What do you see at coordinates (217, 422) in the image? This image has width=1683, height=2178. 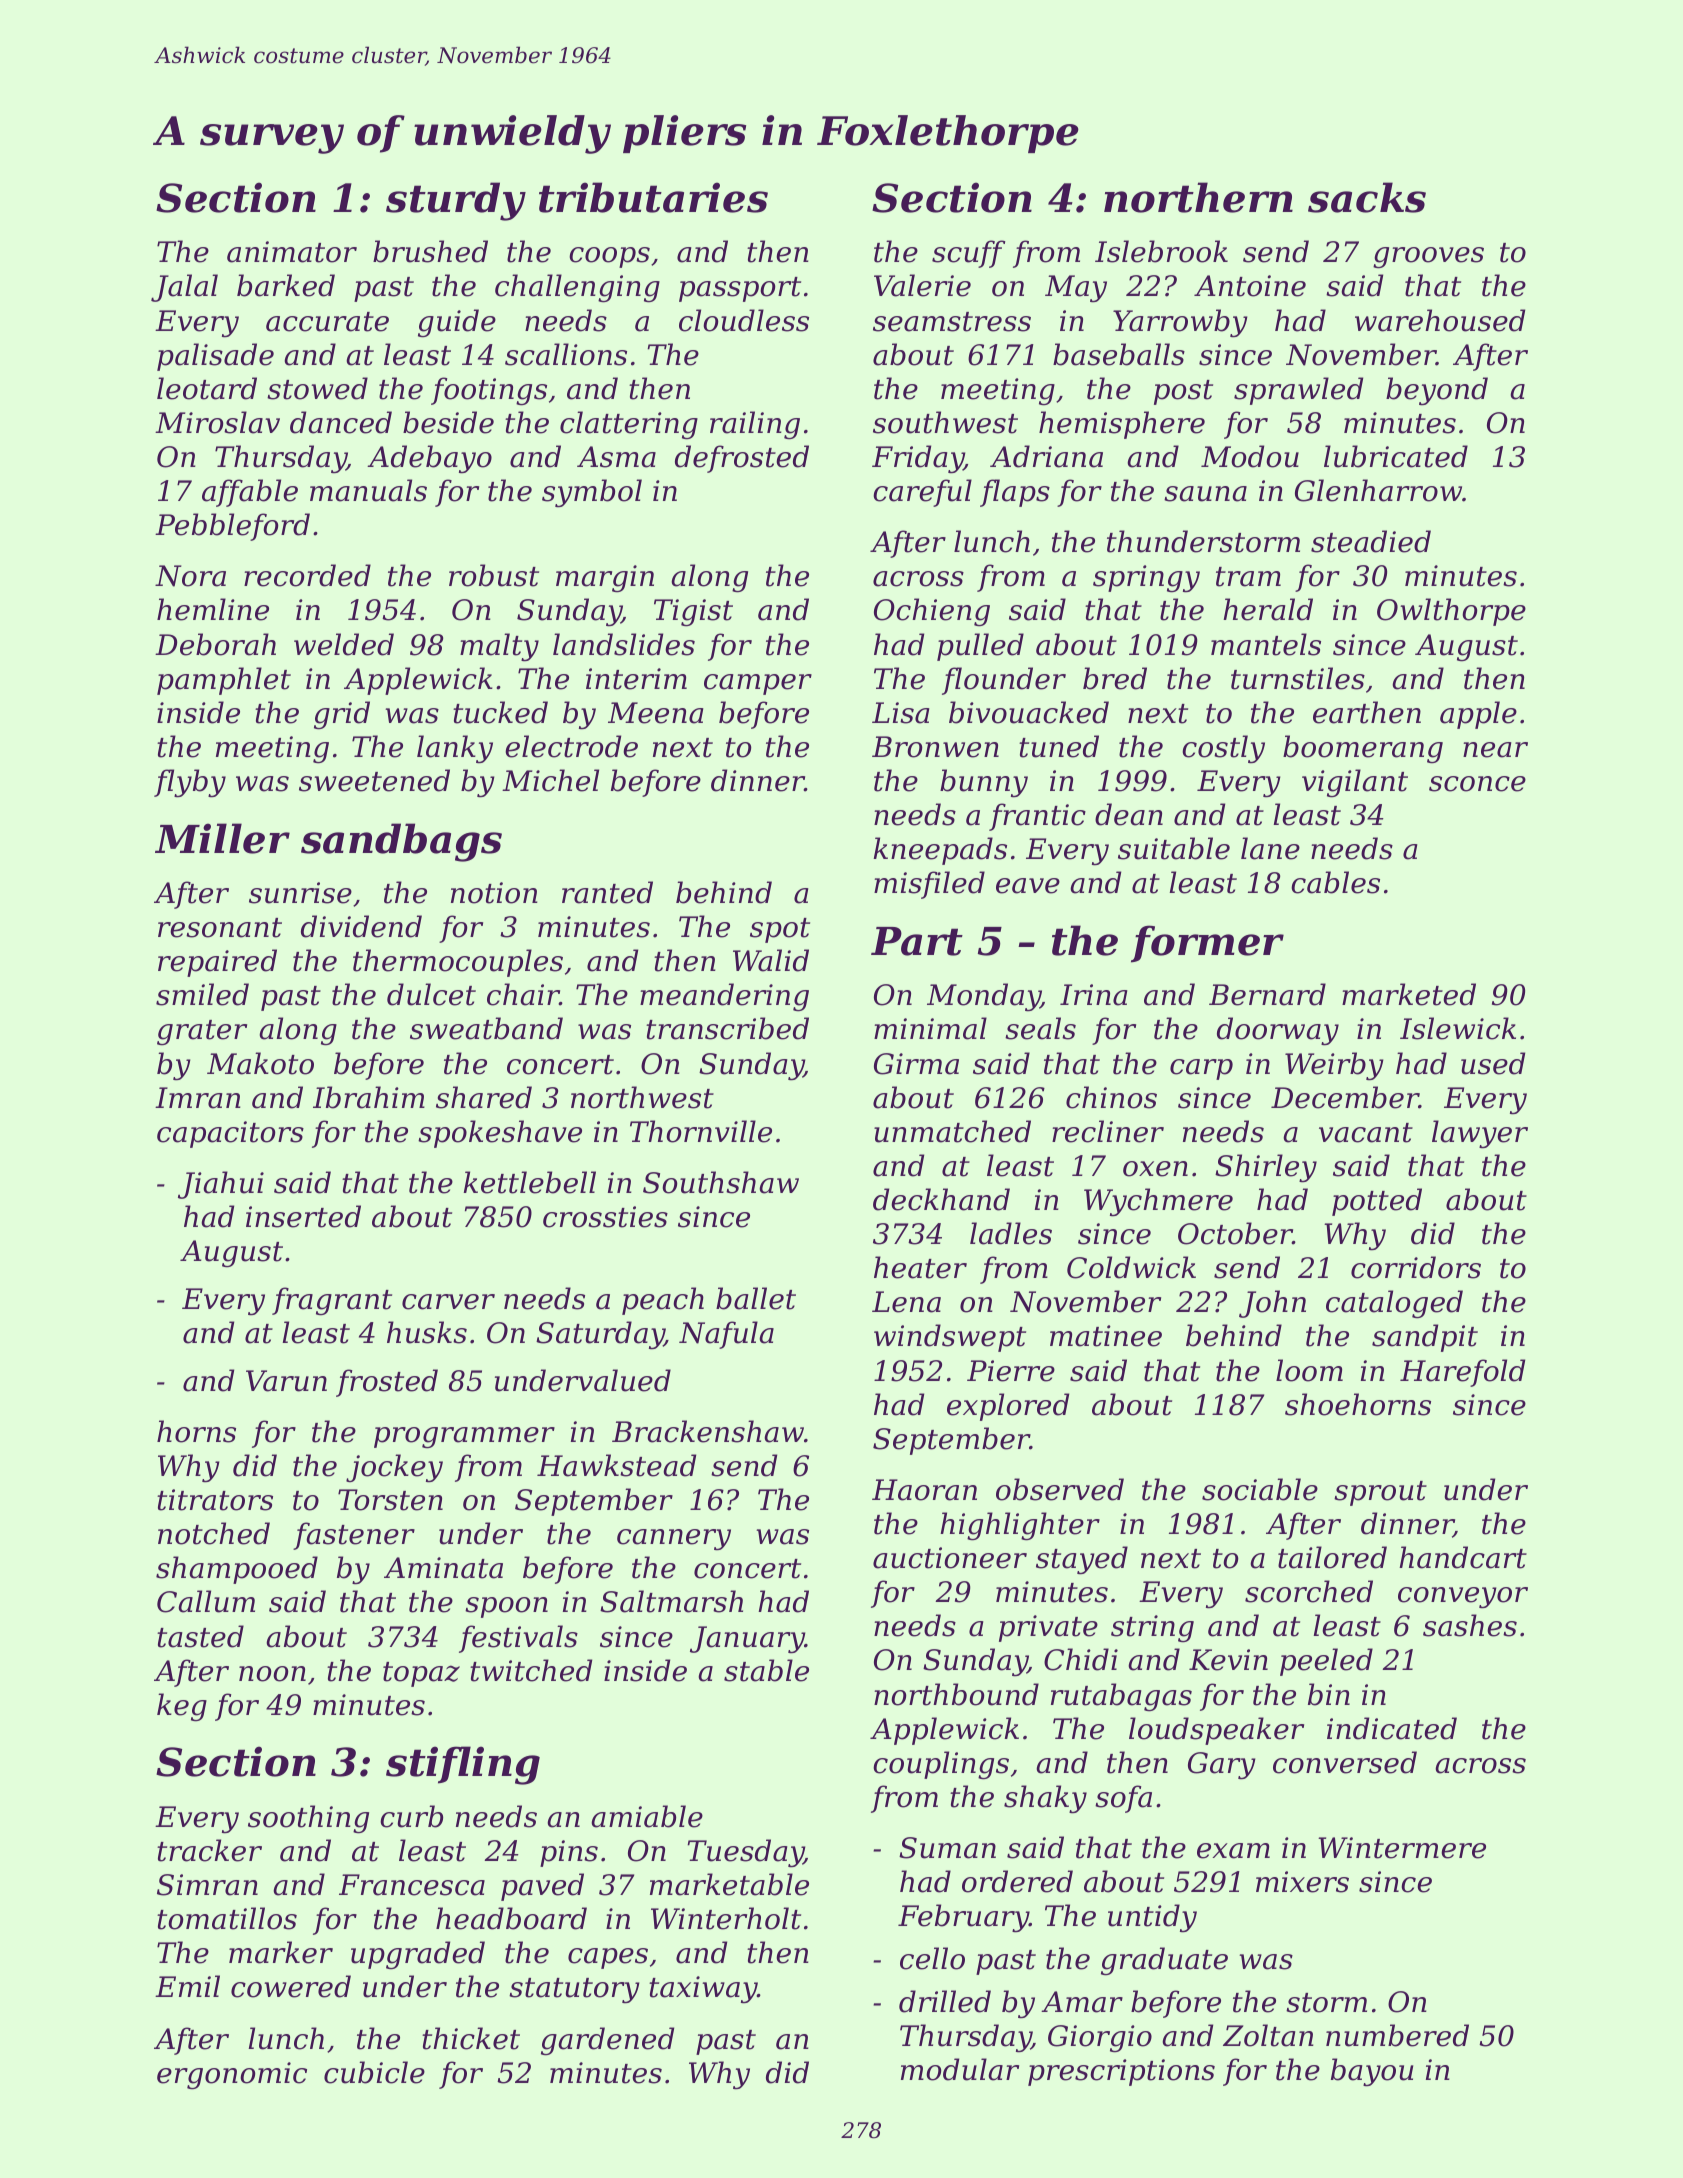 I see `Miroslav` at bounding box center [217, 422].
